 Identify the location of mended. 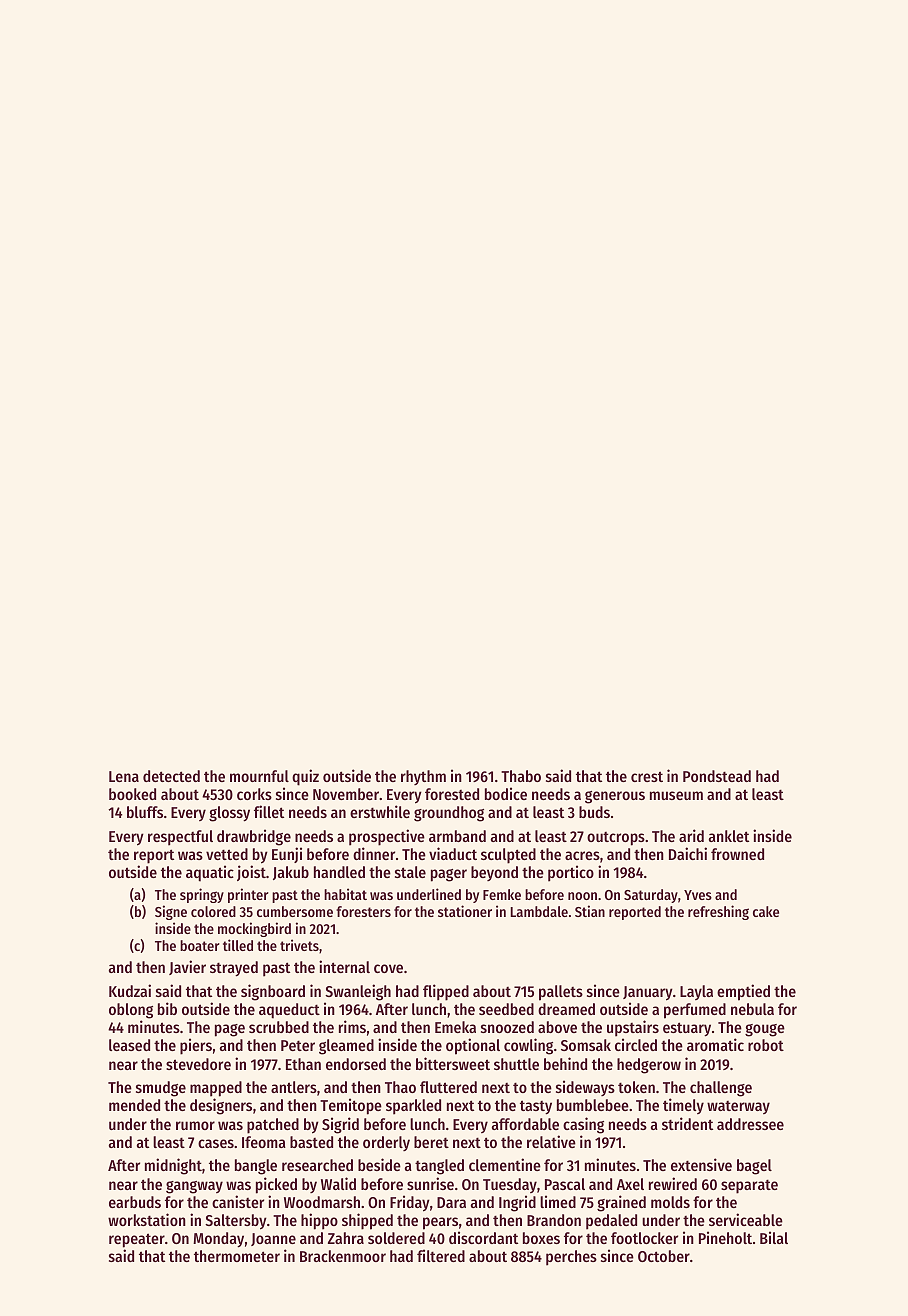
(134, 1105).
